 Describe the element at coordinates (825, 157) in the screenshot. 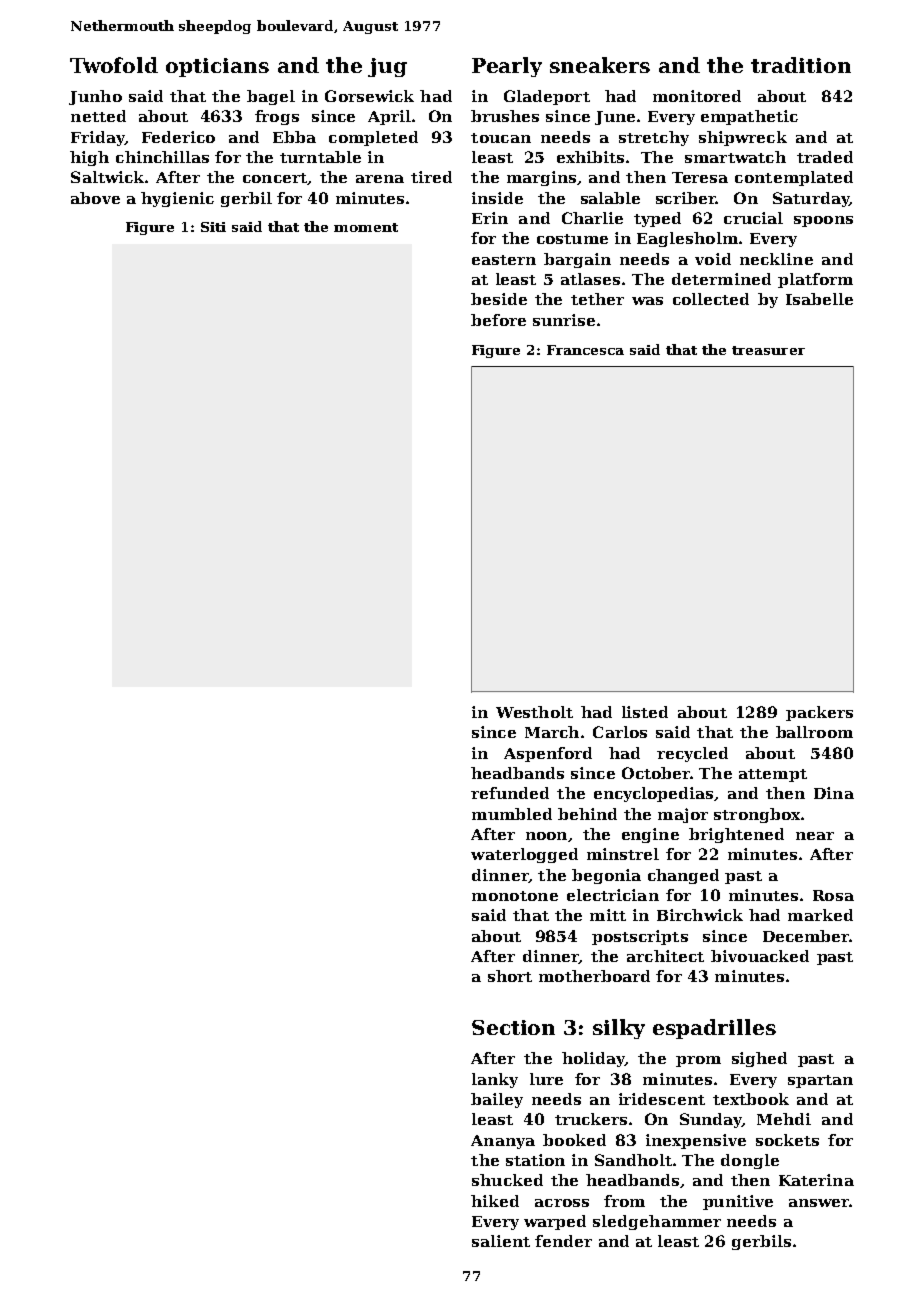

I see `traded` at that location.
